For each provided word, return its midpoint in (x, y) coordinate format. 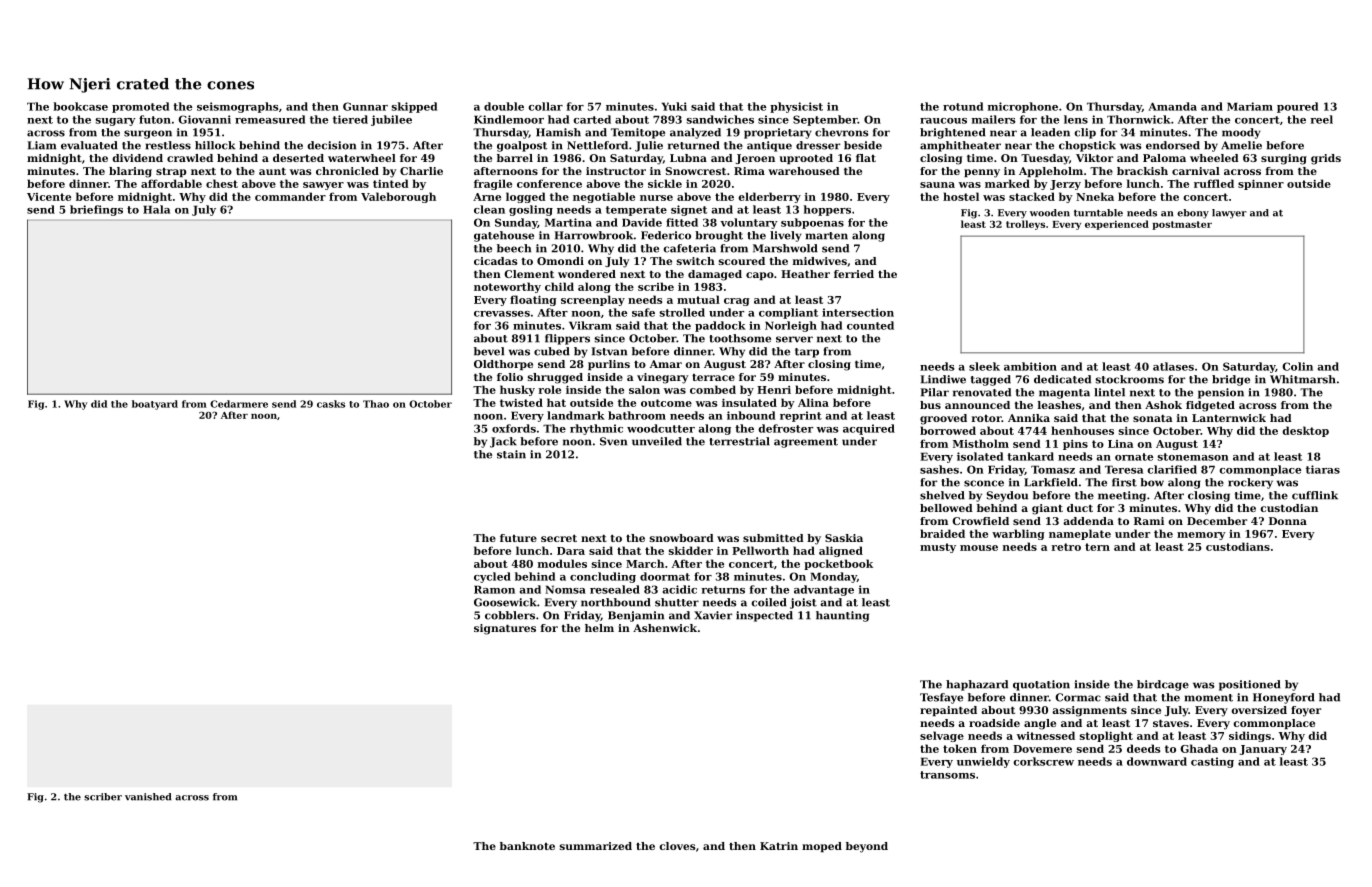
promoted (140, 107)
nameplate (1080, 534)
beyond (867, 847)
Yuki (674, 106)
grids (1326, 159)
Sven (613, 441)
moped (822, 847)
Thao (376, 404)
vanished (148, 797)
